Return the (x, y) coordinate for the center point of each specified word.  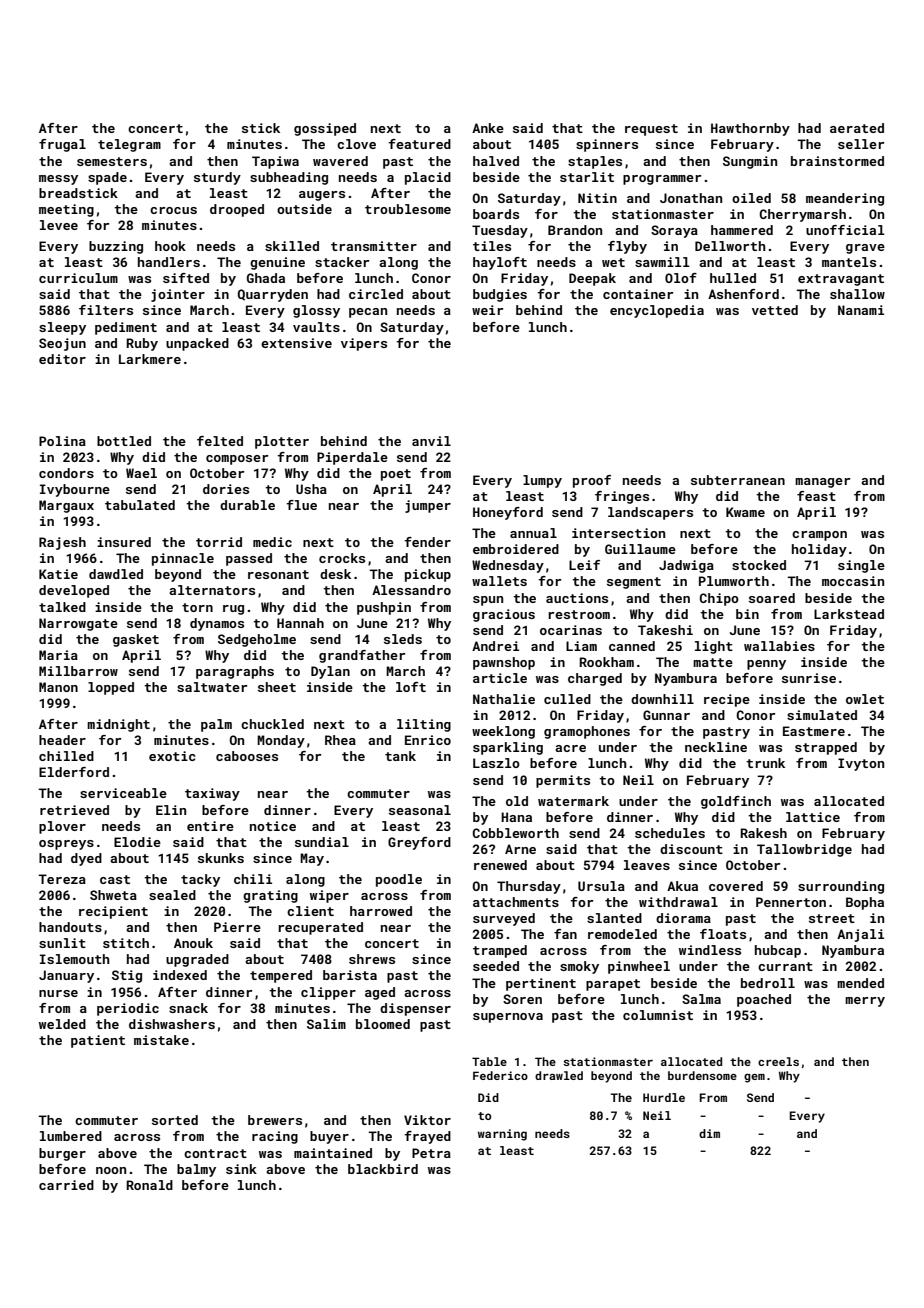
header (62, 740)
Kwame (745, 512)
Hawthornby (750, 129)
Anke (488, 128)
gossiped (325, 129)
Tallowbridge (804, 850)
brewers (275, 1120)
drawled (559, 1075)
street (832, 918)
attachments (516, 902)
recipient (113, 912)
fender (427, 542)
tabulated (140, 505)
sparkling (508, 748)
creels (778, 1061)
